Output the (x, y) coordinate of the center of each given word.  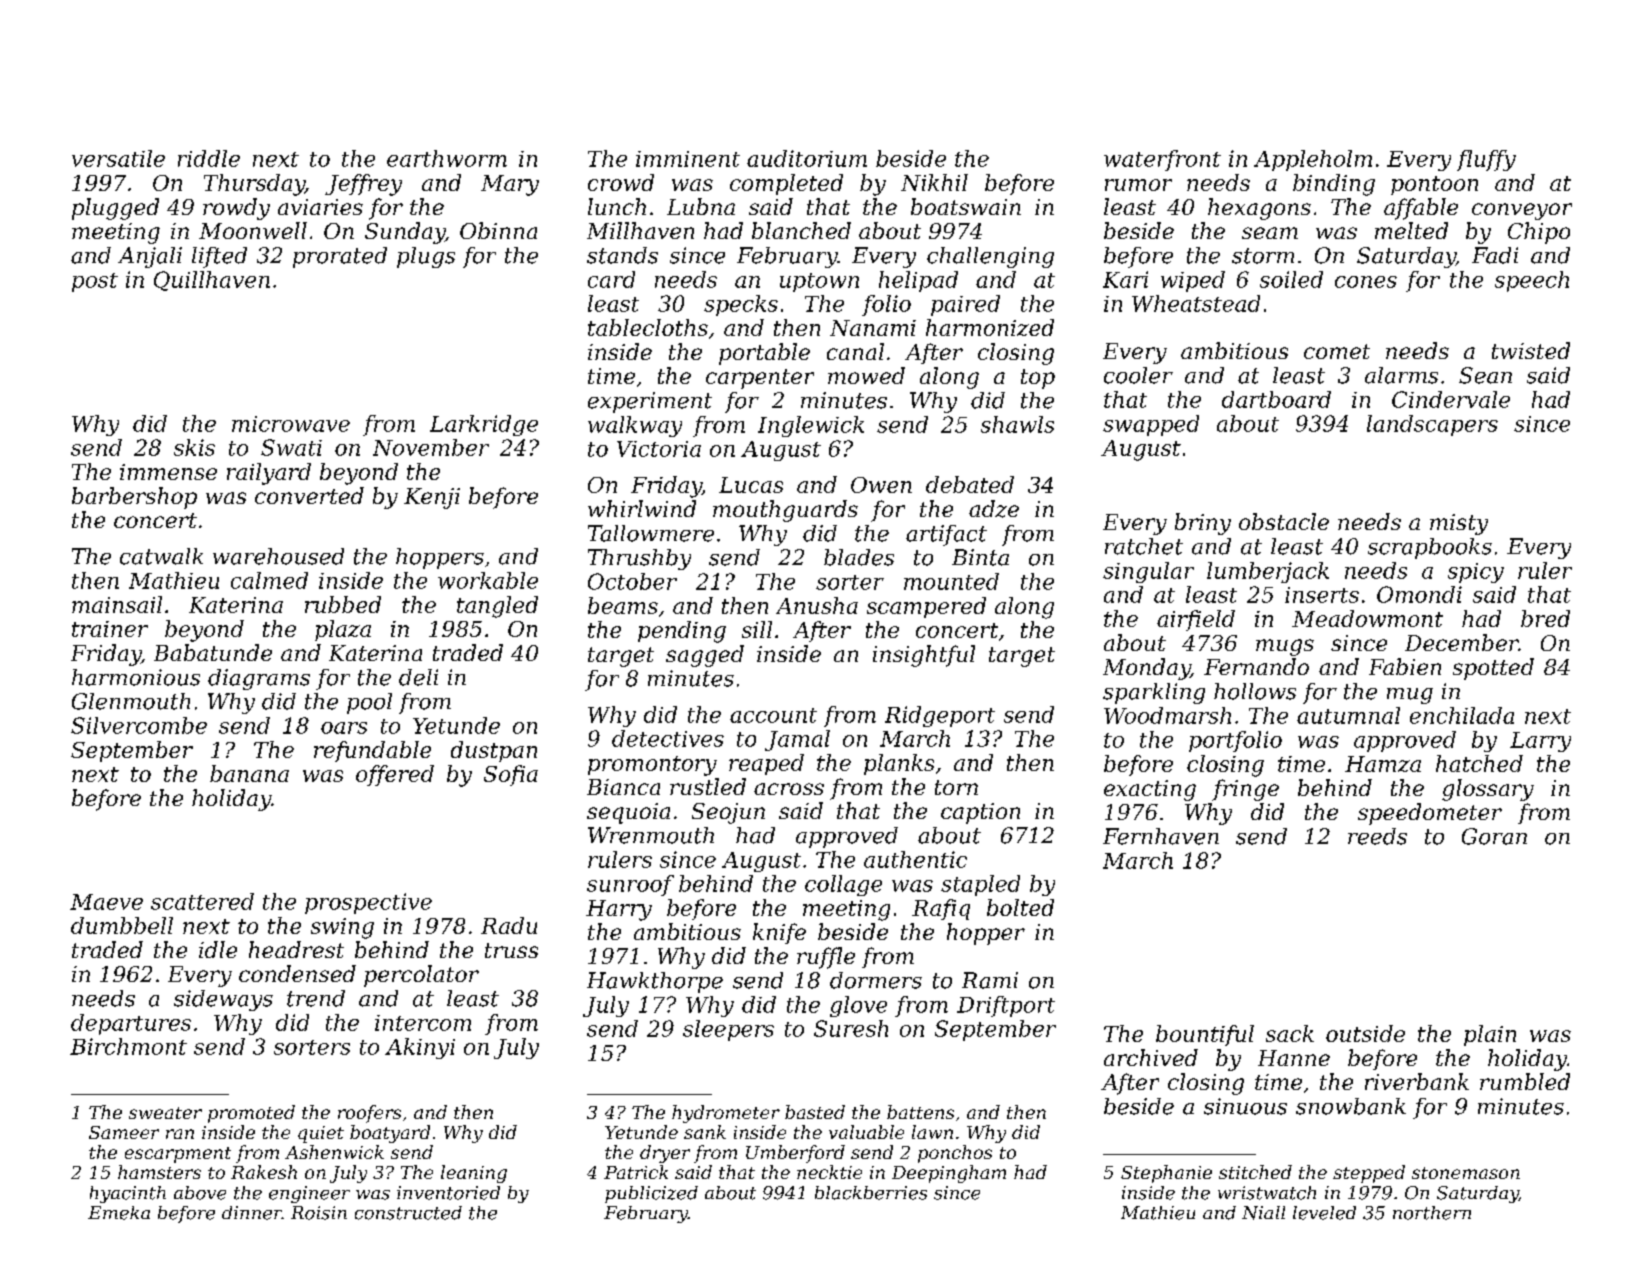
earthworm (447, 158)
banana (249, 773)
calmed (269, 580)
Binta (980, 557)
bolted (1020, 907)
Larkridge (484, 425)
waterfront (1162, 160)
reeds (1377, 836)
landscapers (1432, 425)
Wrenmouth (651, 835)
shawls (1017, 424)
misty (1459, 524)
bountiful (1205, 1035)
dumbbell (122, 925)
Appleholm (1313, 160)
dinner (252, 1213)
